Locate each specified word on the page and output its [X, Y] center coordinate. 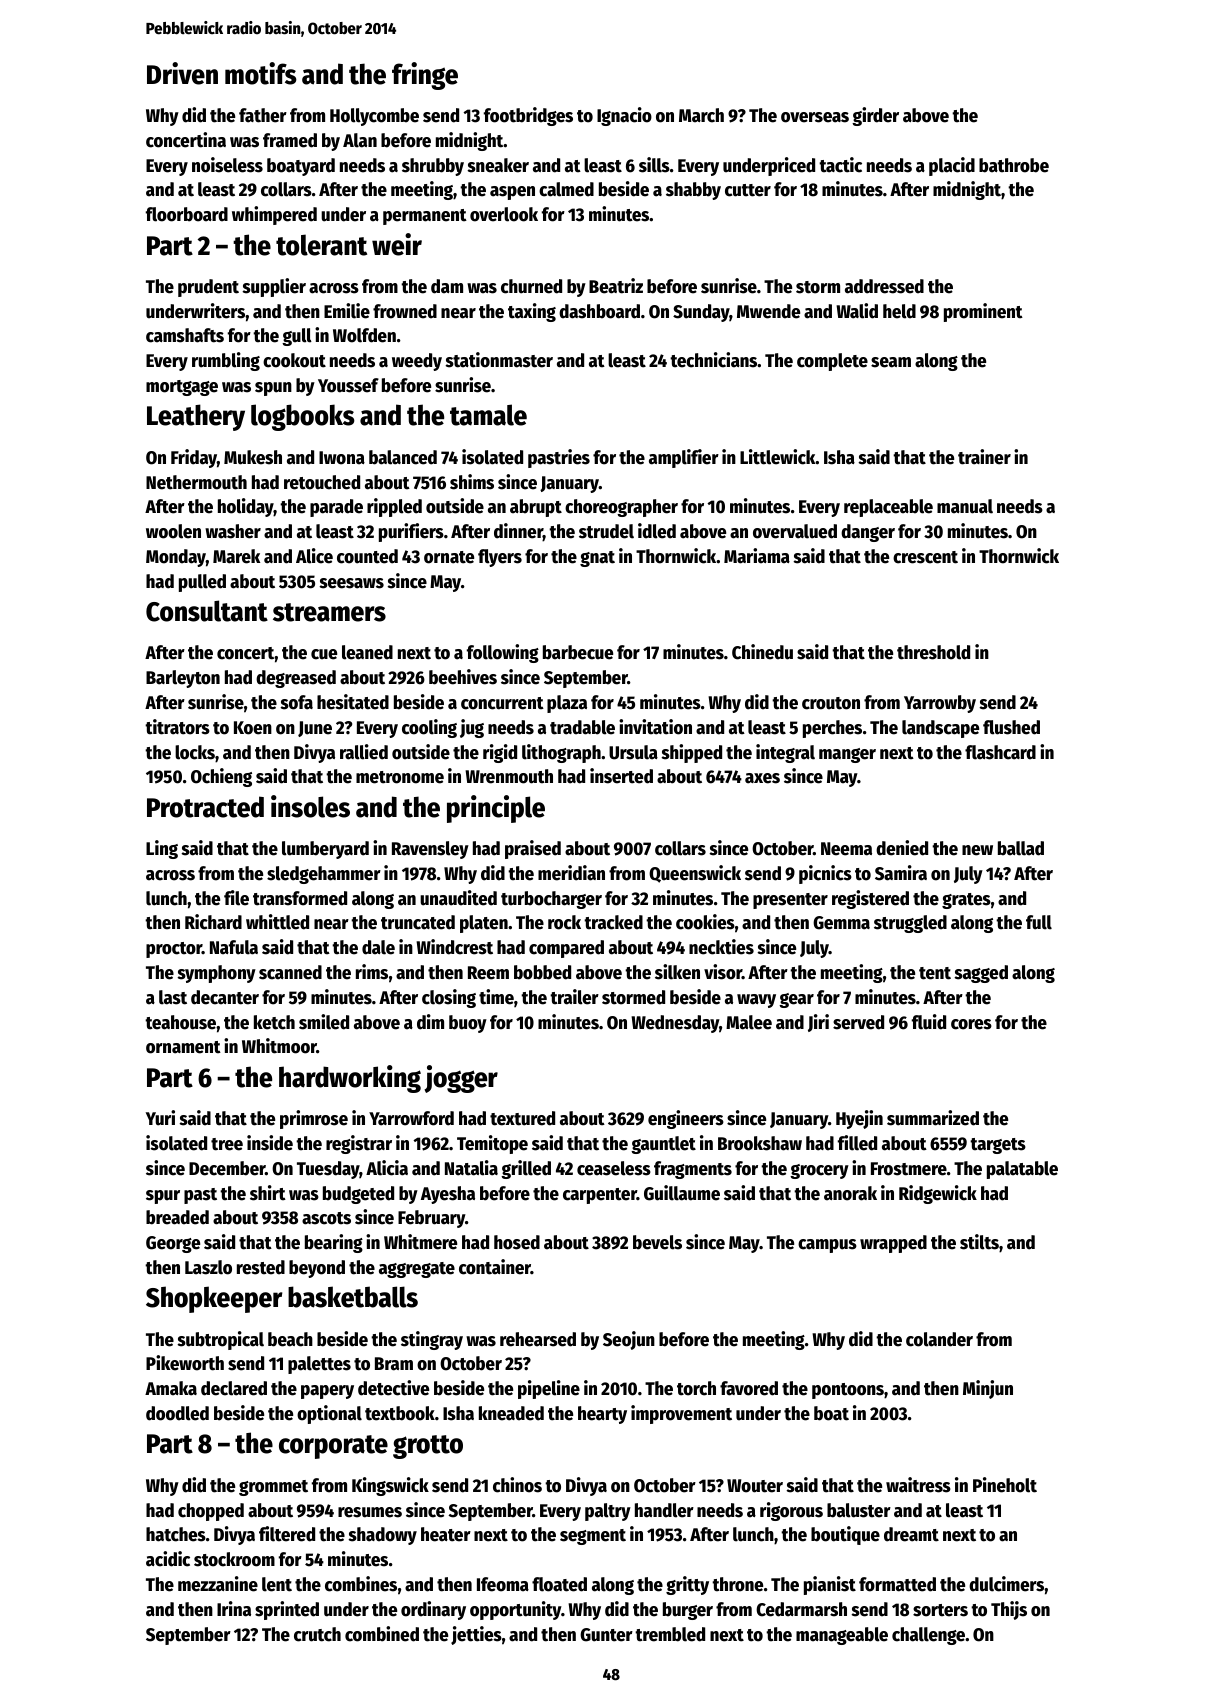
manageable [842, 1636]
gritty [687, 1585]
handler [664, 1510]
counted [367, 556]
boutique [845, 1535]
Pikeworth [185, 1363]
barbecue [578, 652]
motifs [261, 73]
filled [857, 1143]
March [701, 115]
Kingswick [390, 1486]
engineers [686, 1119]
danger [868, 533]
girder [875, 116]
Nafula [234, 947]
